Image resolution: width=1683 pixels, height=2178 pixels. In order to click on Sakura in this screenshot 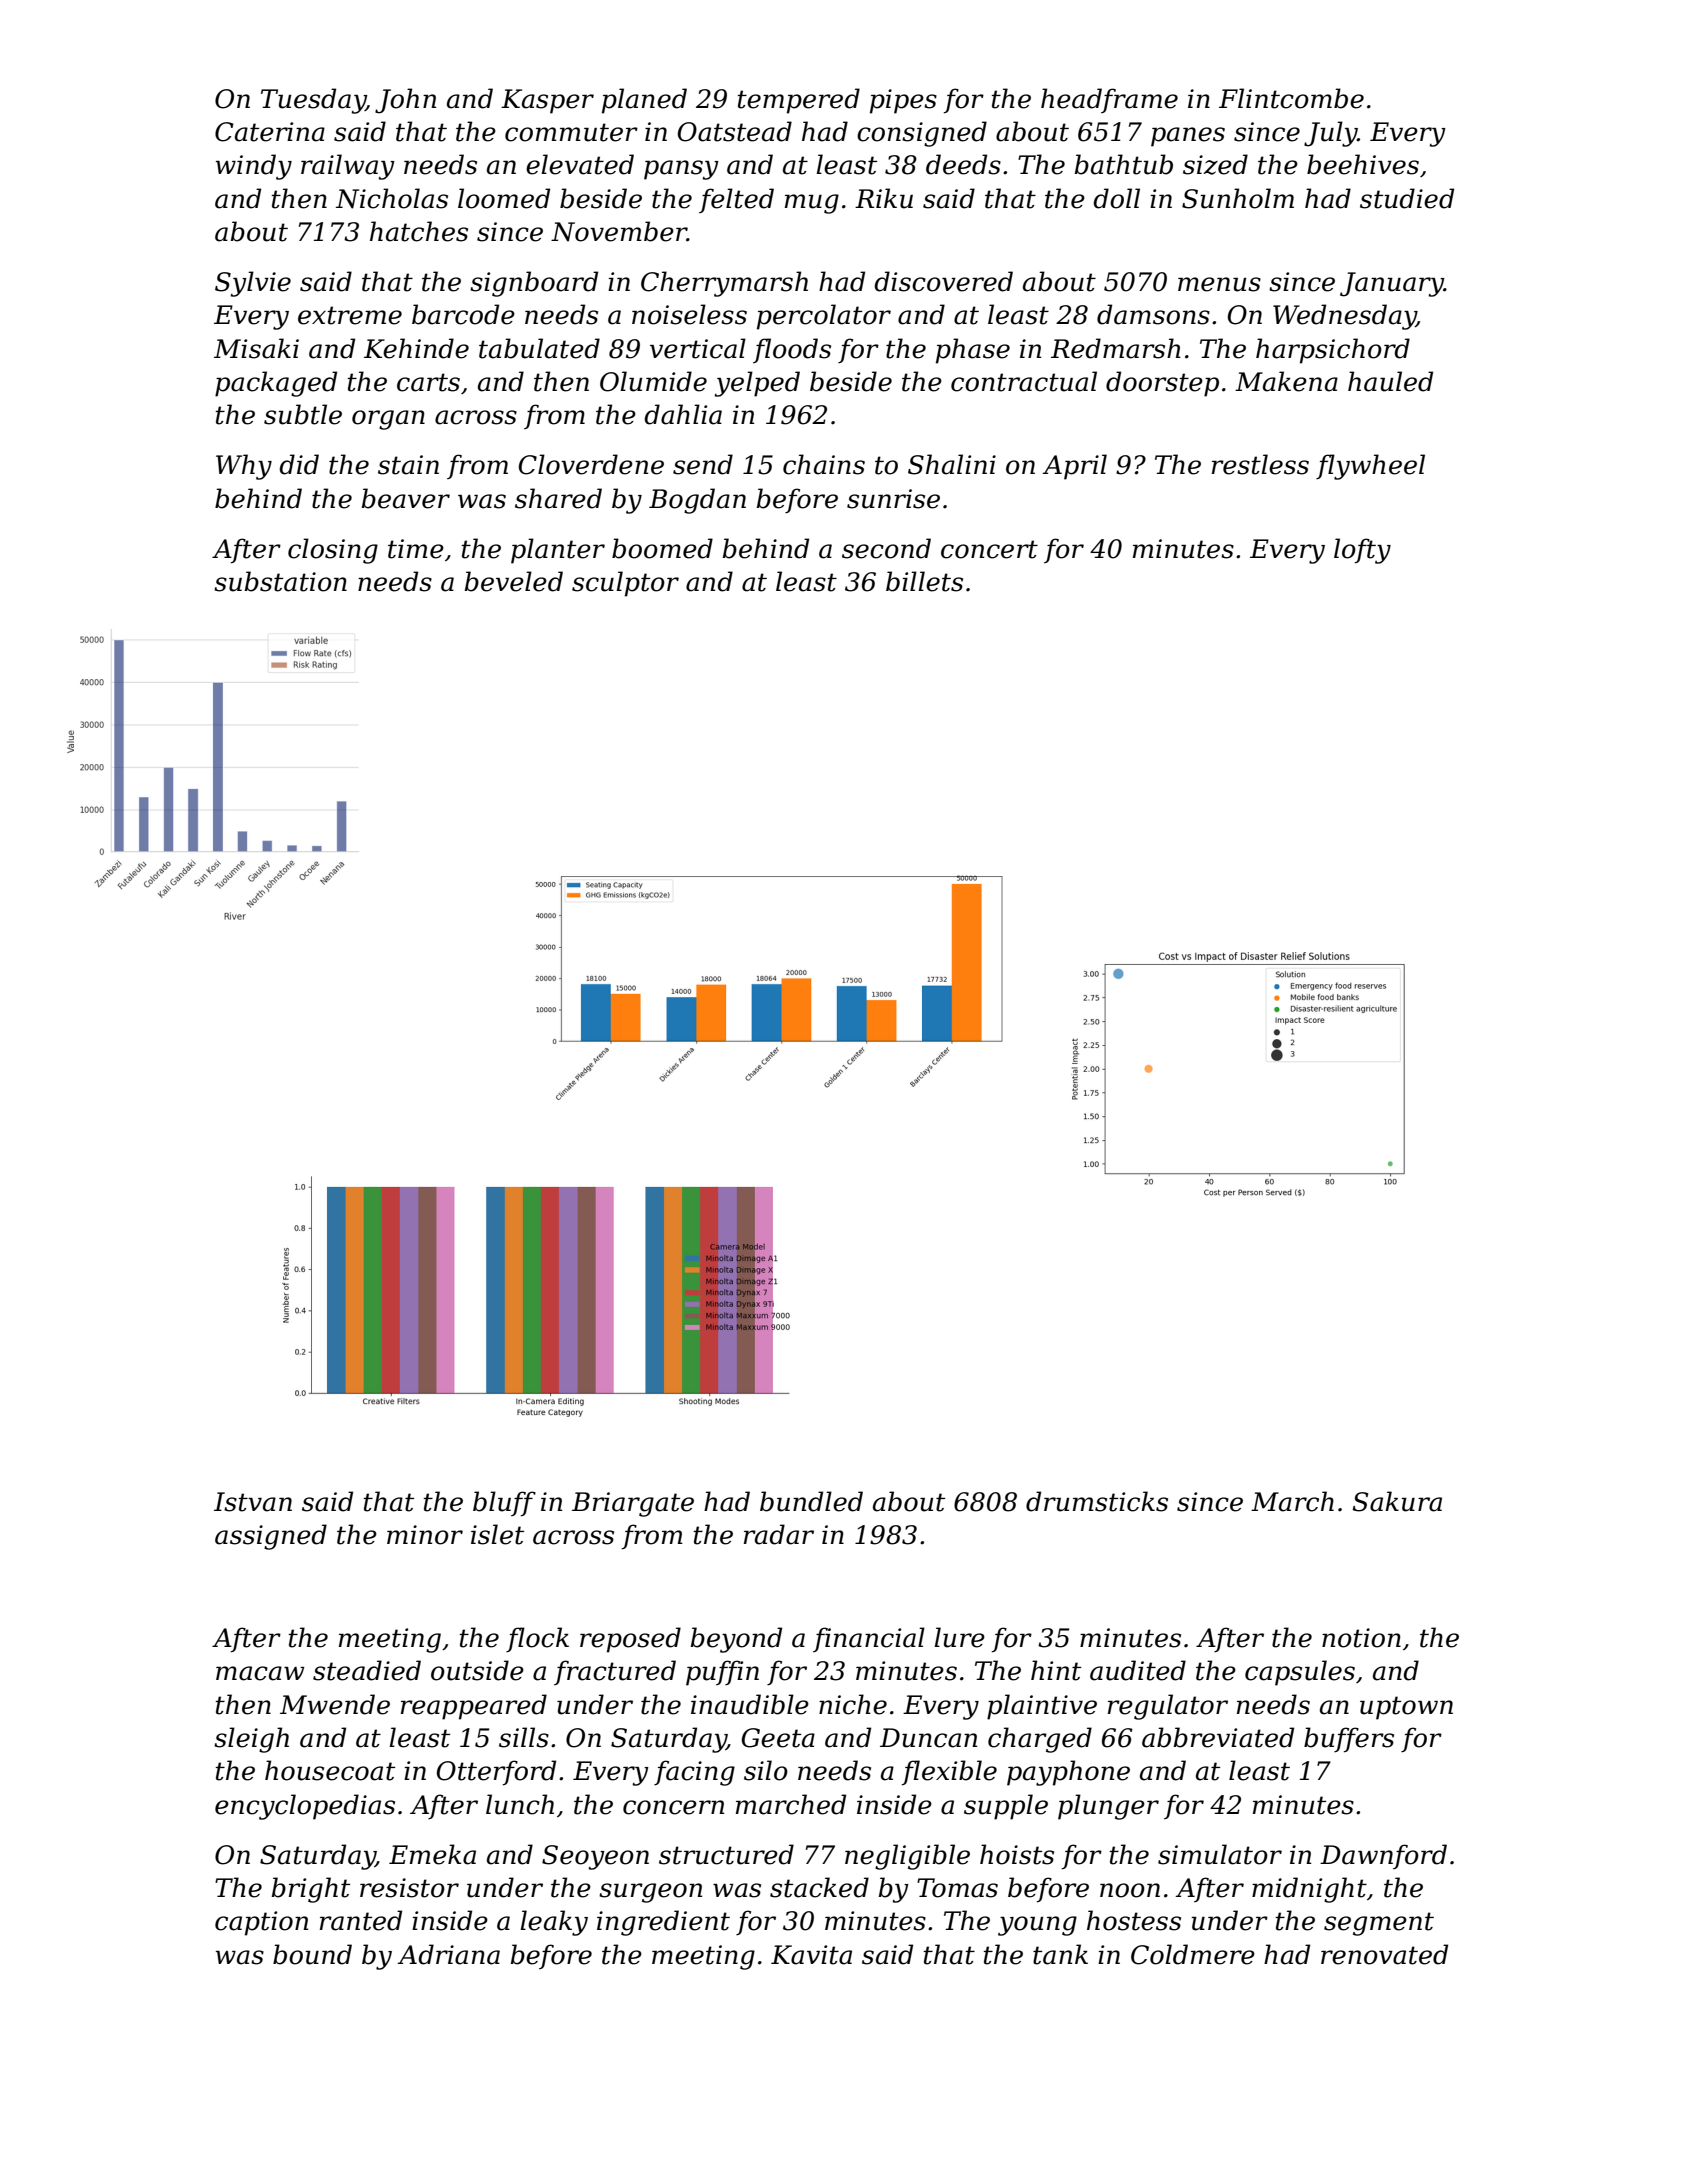, I will do `click(1397, 1501)`.
